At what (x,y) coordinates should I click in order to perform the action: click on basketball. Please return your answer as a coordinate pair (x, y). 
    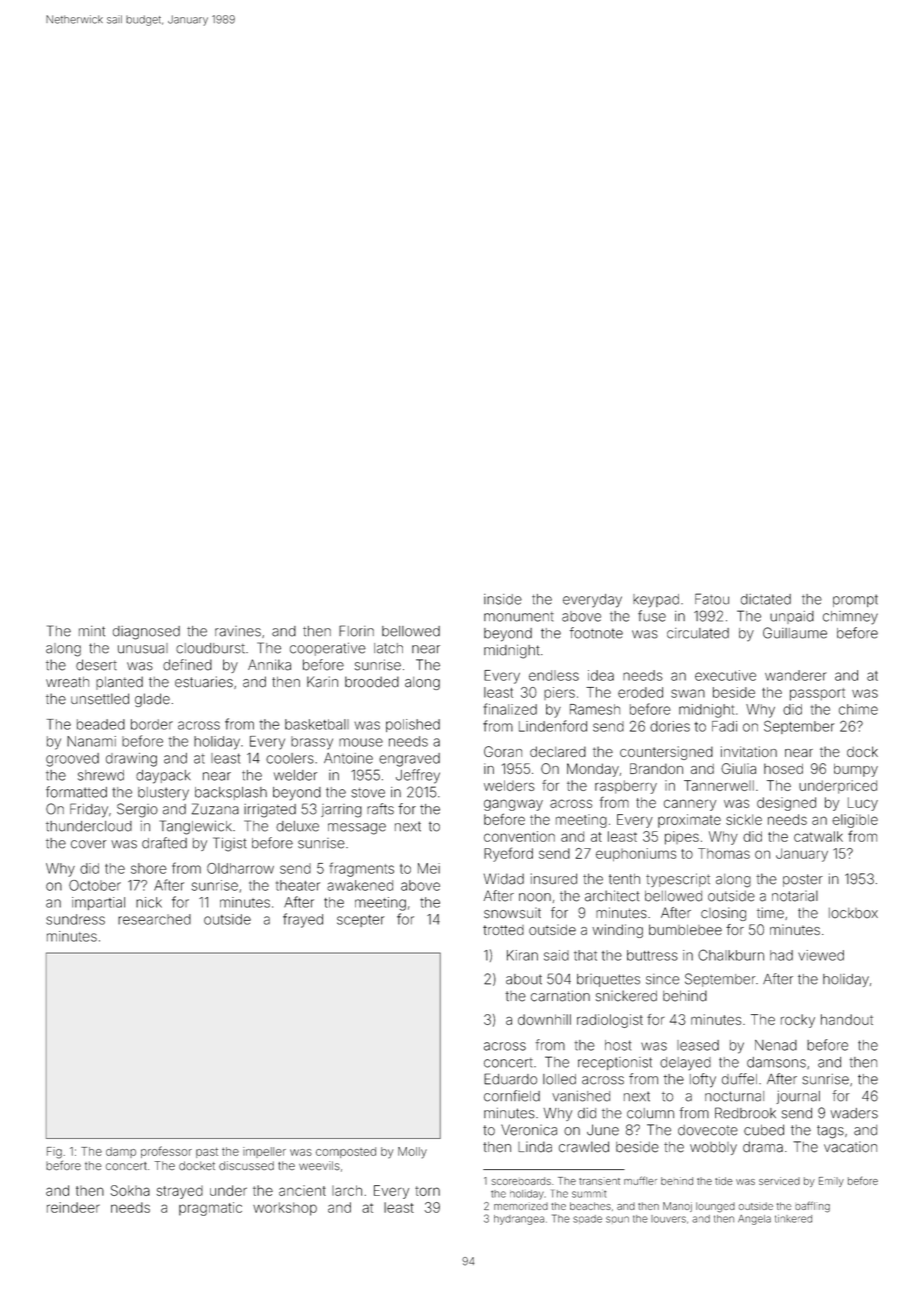
    Looking at the image, I should click on (317, 724).
